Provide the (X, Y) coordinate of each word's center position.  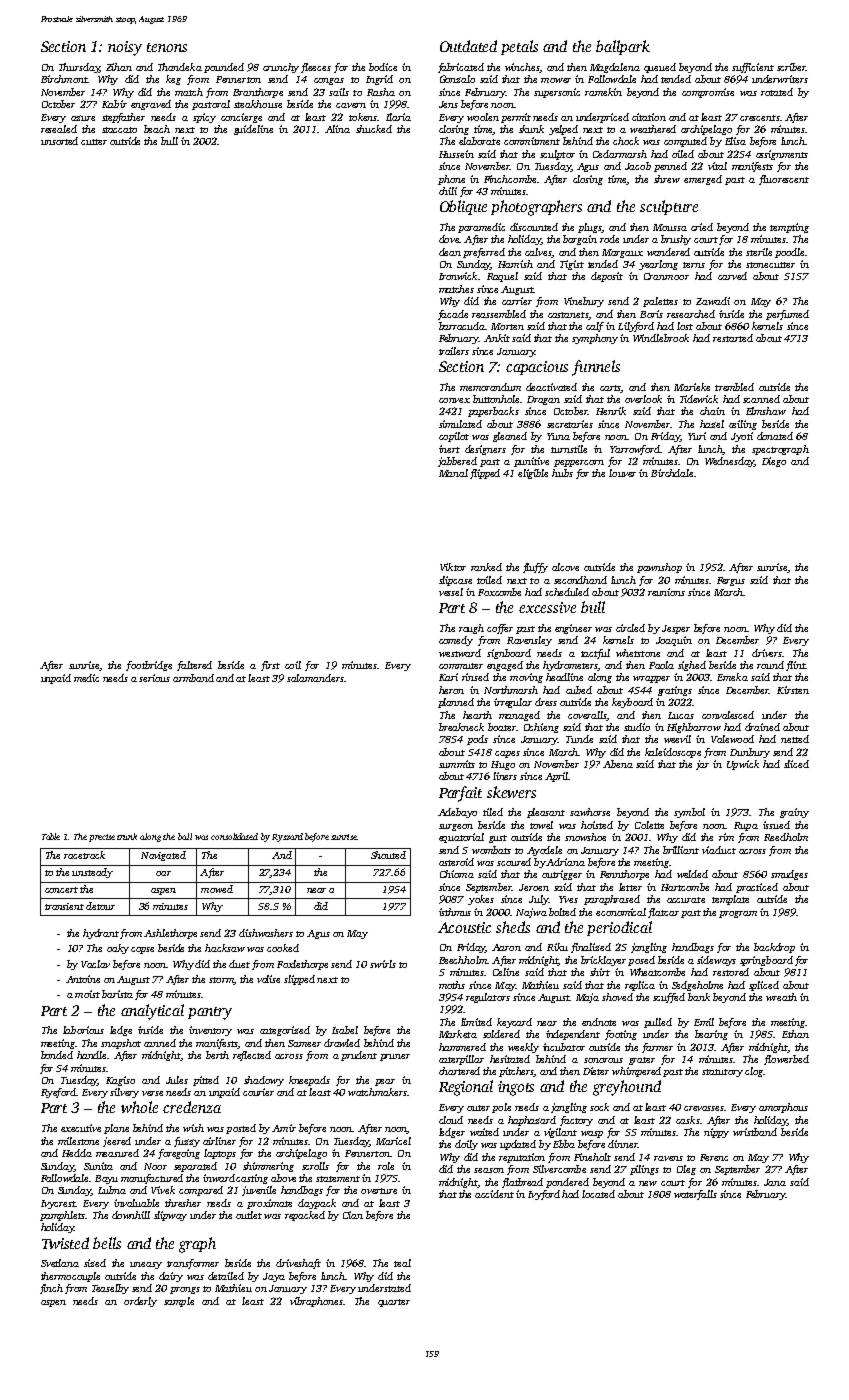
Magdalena (615, 68)
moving (526, 678)
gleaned (510, 437)
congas (329, 81)
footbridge (149, 666)
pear (385, 1082)
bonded (57, 1055)
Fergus (731, 581)
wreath (781, 997)
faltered (194, 666)
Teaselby (110, 1289)
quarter (394, 1303)
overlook (643, 399)
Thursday (79, 68)
